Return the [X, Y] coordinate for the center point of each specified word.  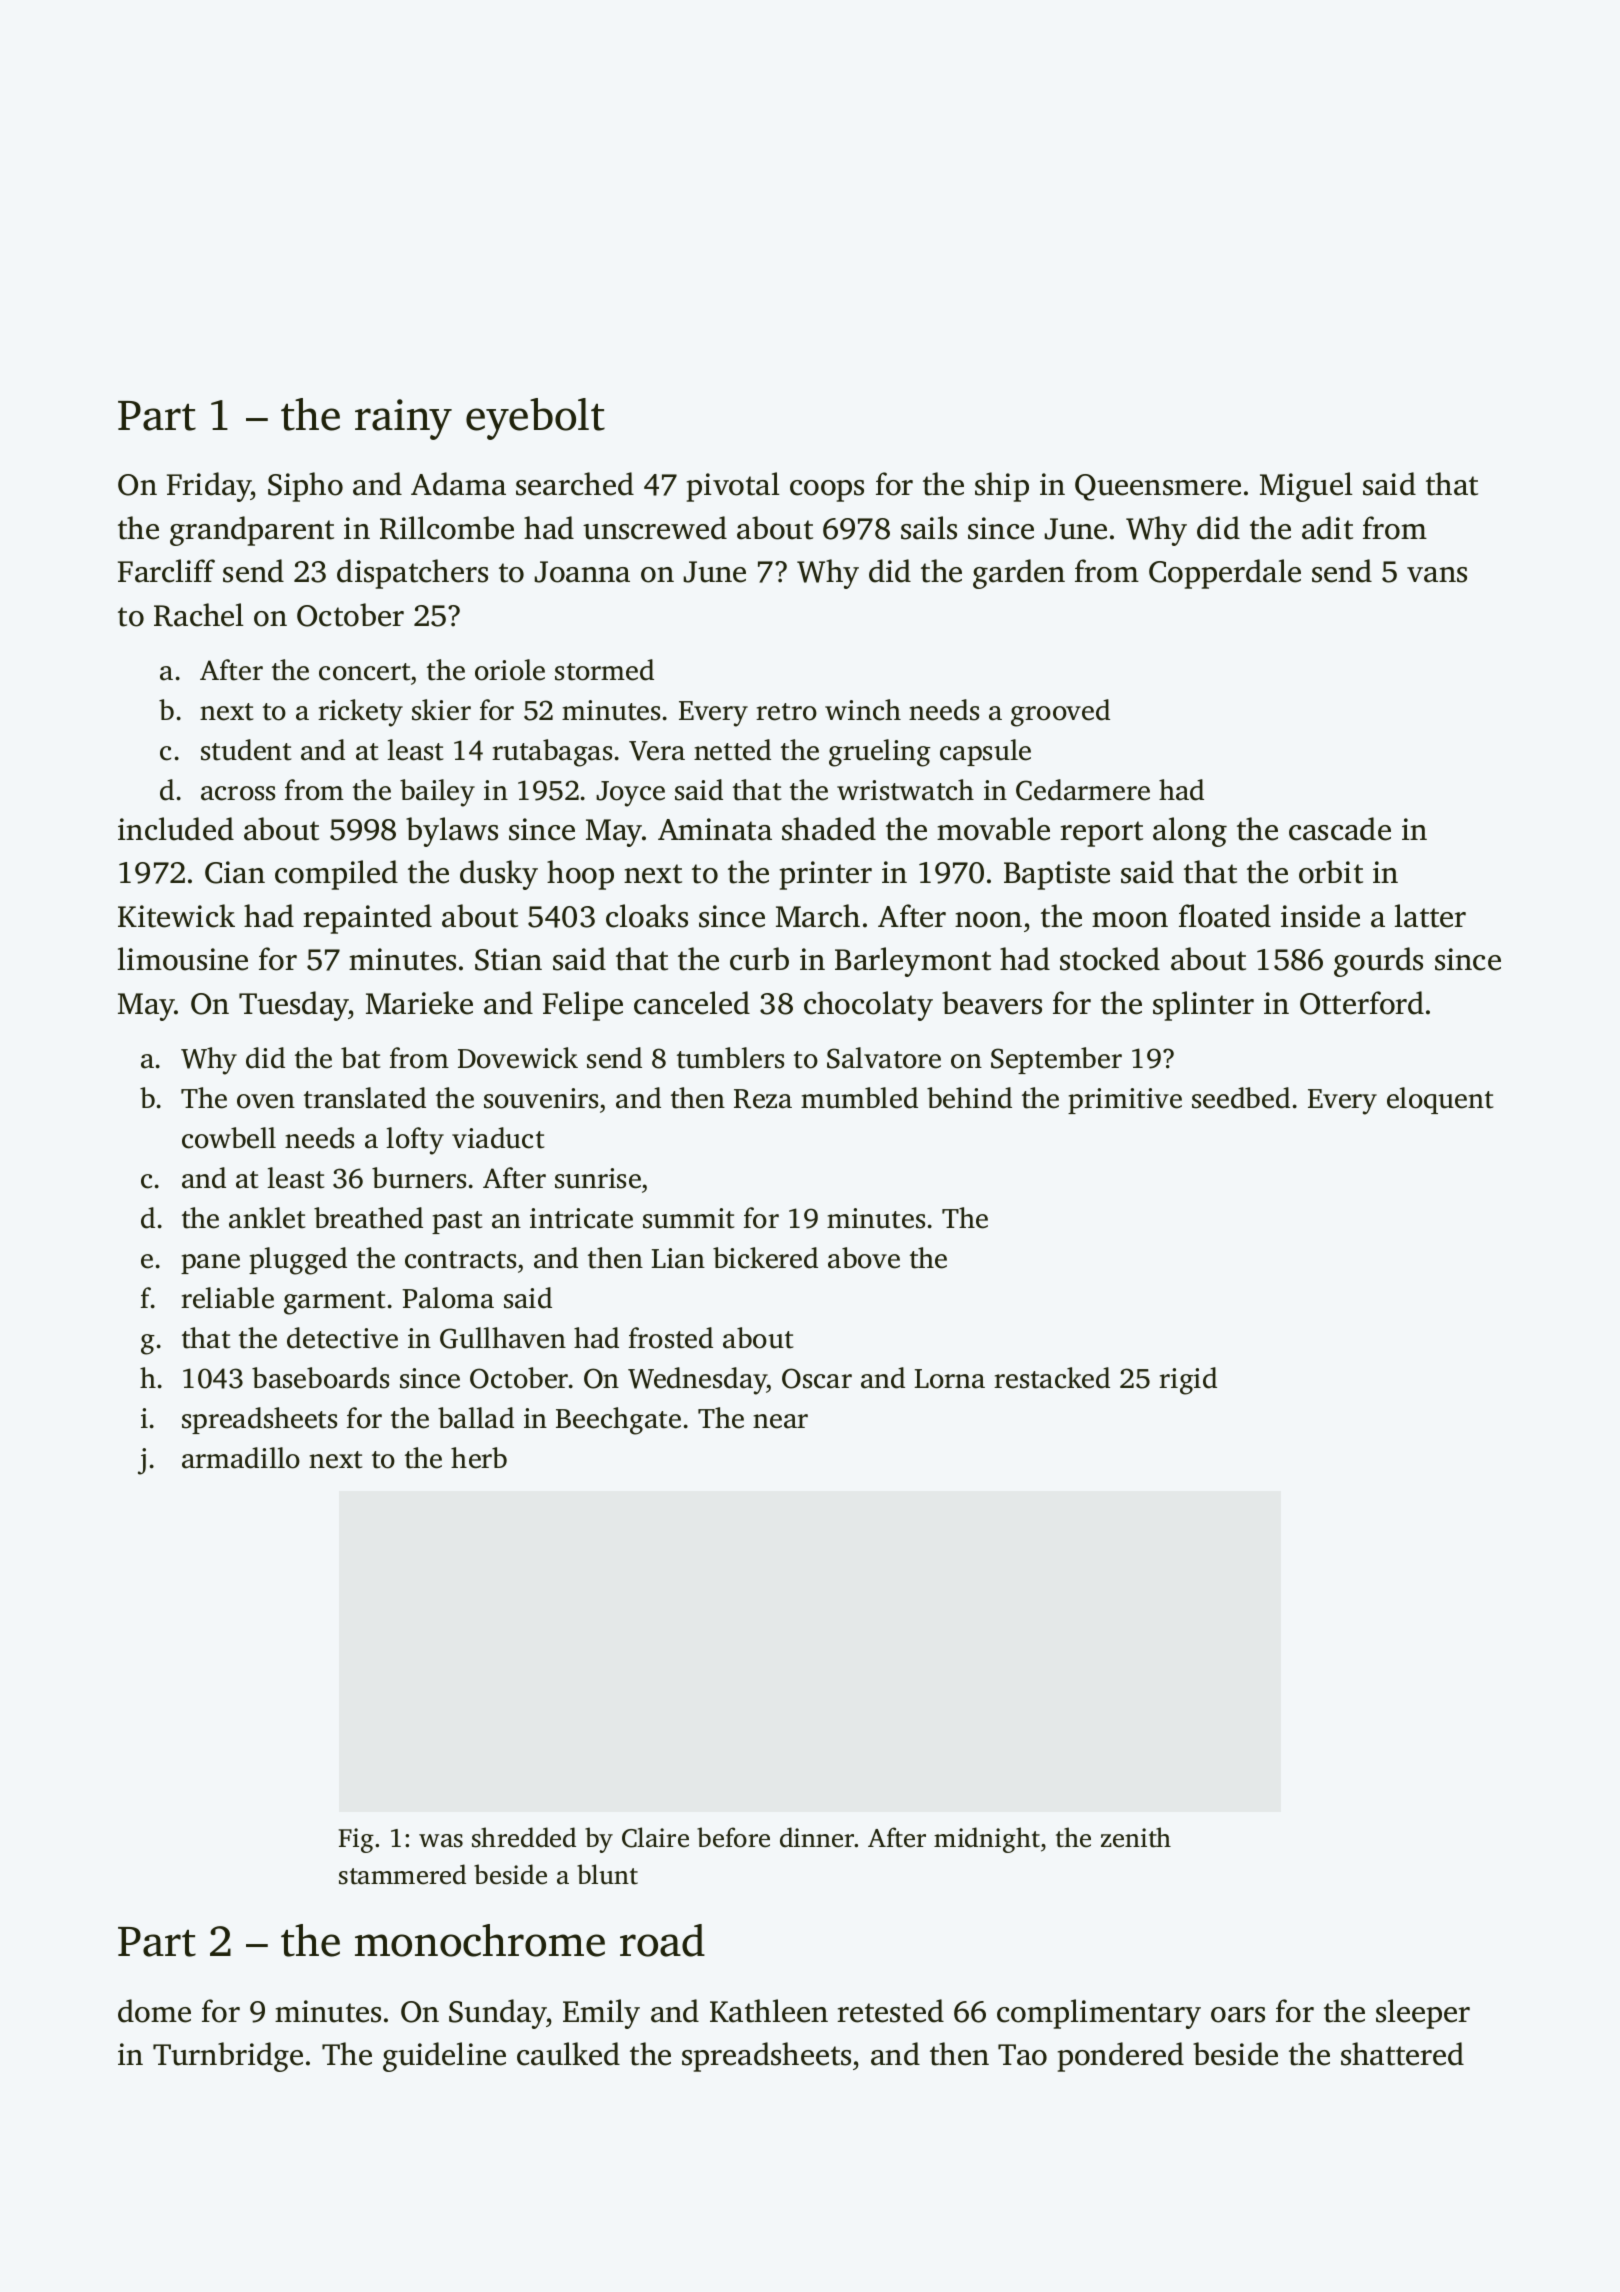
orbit [1331, 872]
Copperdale [1225, 574]
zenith [1136, 1837]
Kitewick [176, 916]
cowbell [229, 1138]
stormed [604, 670]
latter [1430, 916]
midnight [987, 1840]
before [733, 1837]
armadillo [241, 1458]
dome [154, 2011]
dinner [817, 1837]
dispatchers [412, 574]
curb [759, 959]
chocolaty [868, 1006]
